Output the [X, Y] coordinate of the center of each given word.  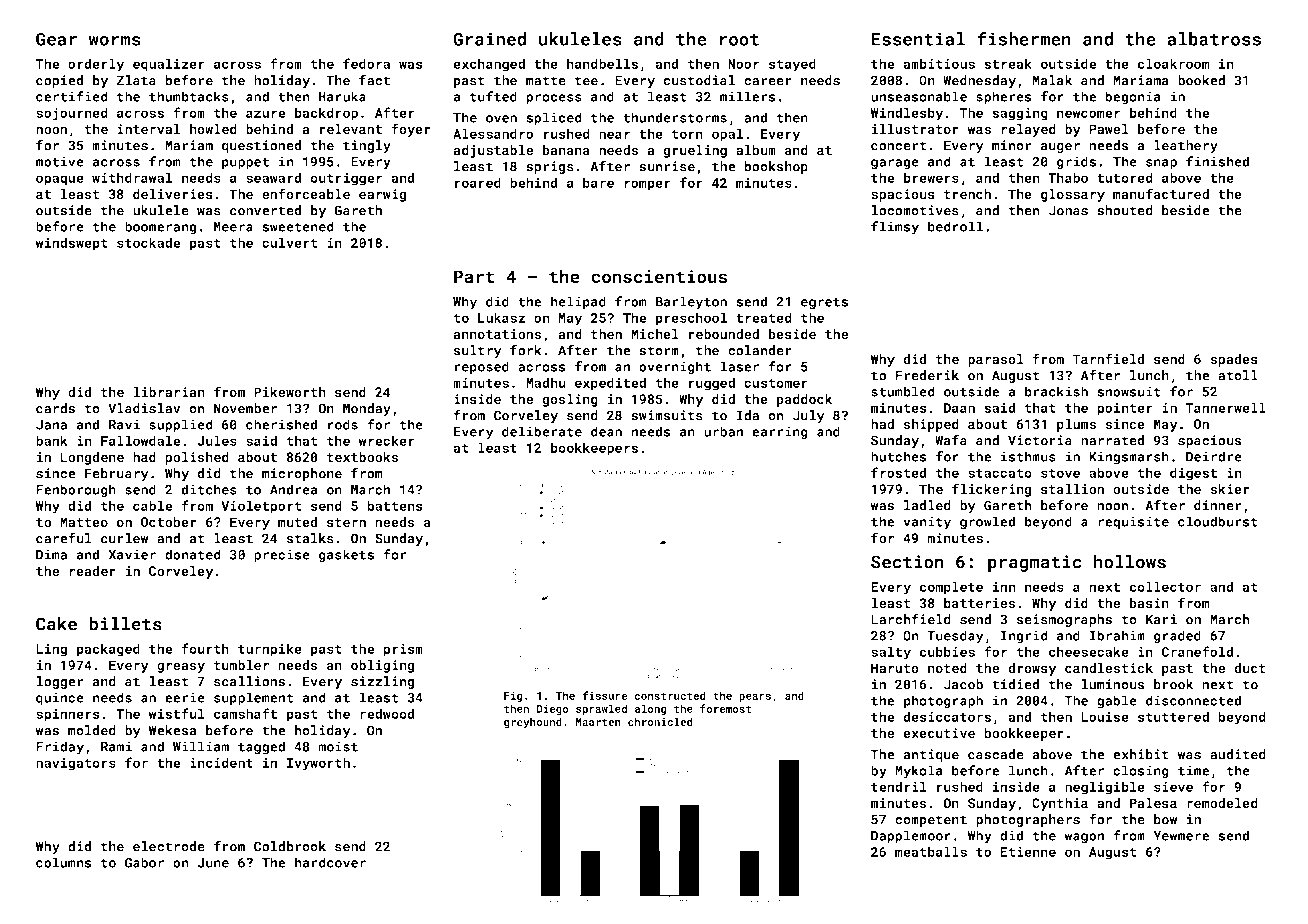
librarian [169, 392]
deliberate [542, 431]
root [739, 40]
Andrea [293, 489]
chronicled [660, 721]
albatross [1214, 39]
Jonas [1068, 210]
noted [947, 668]
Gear [56, 39]
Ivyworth [318, 764]
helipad [578, 303]
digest [1193, 474]
